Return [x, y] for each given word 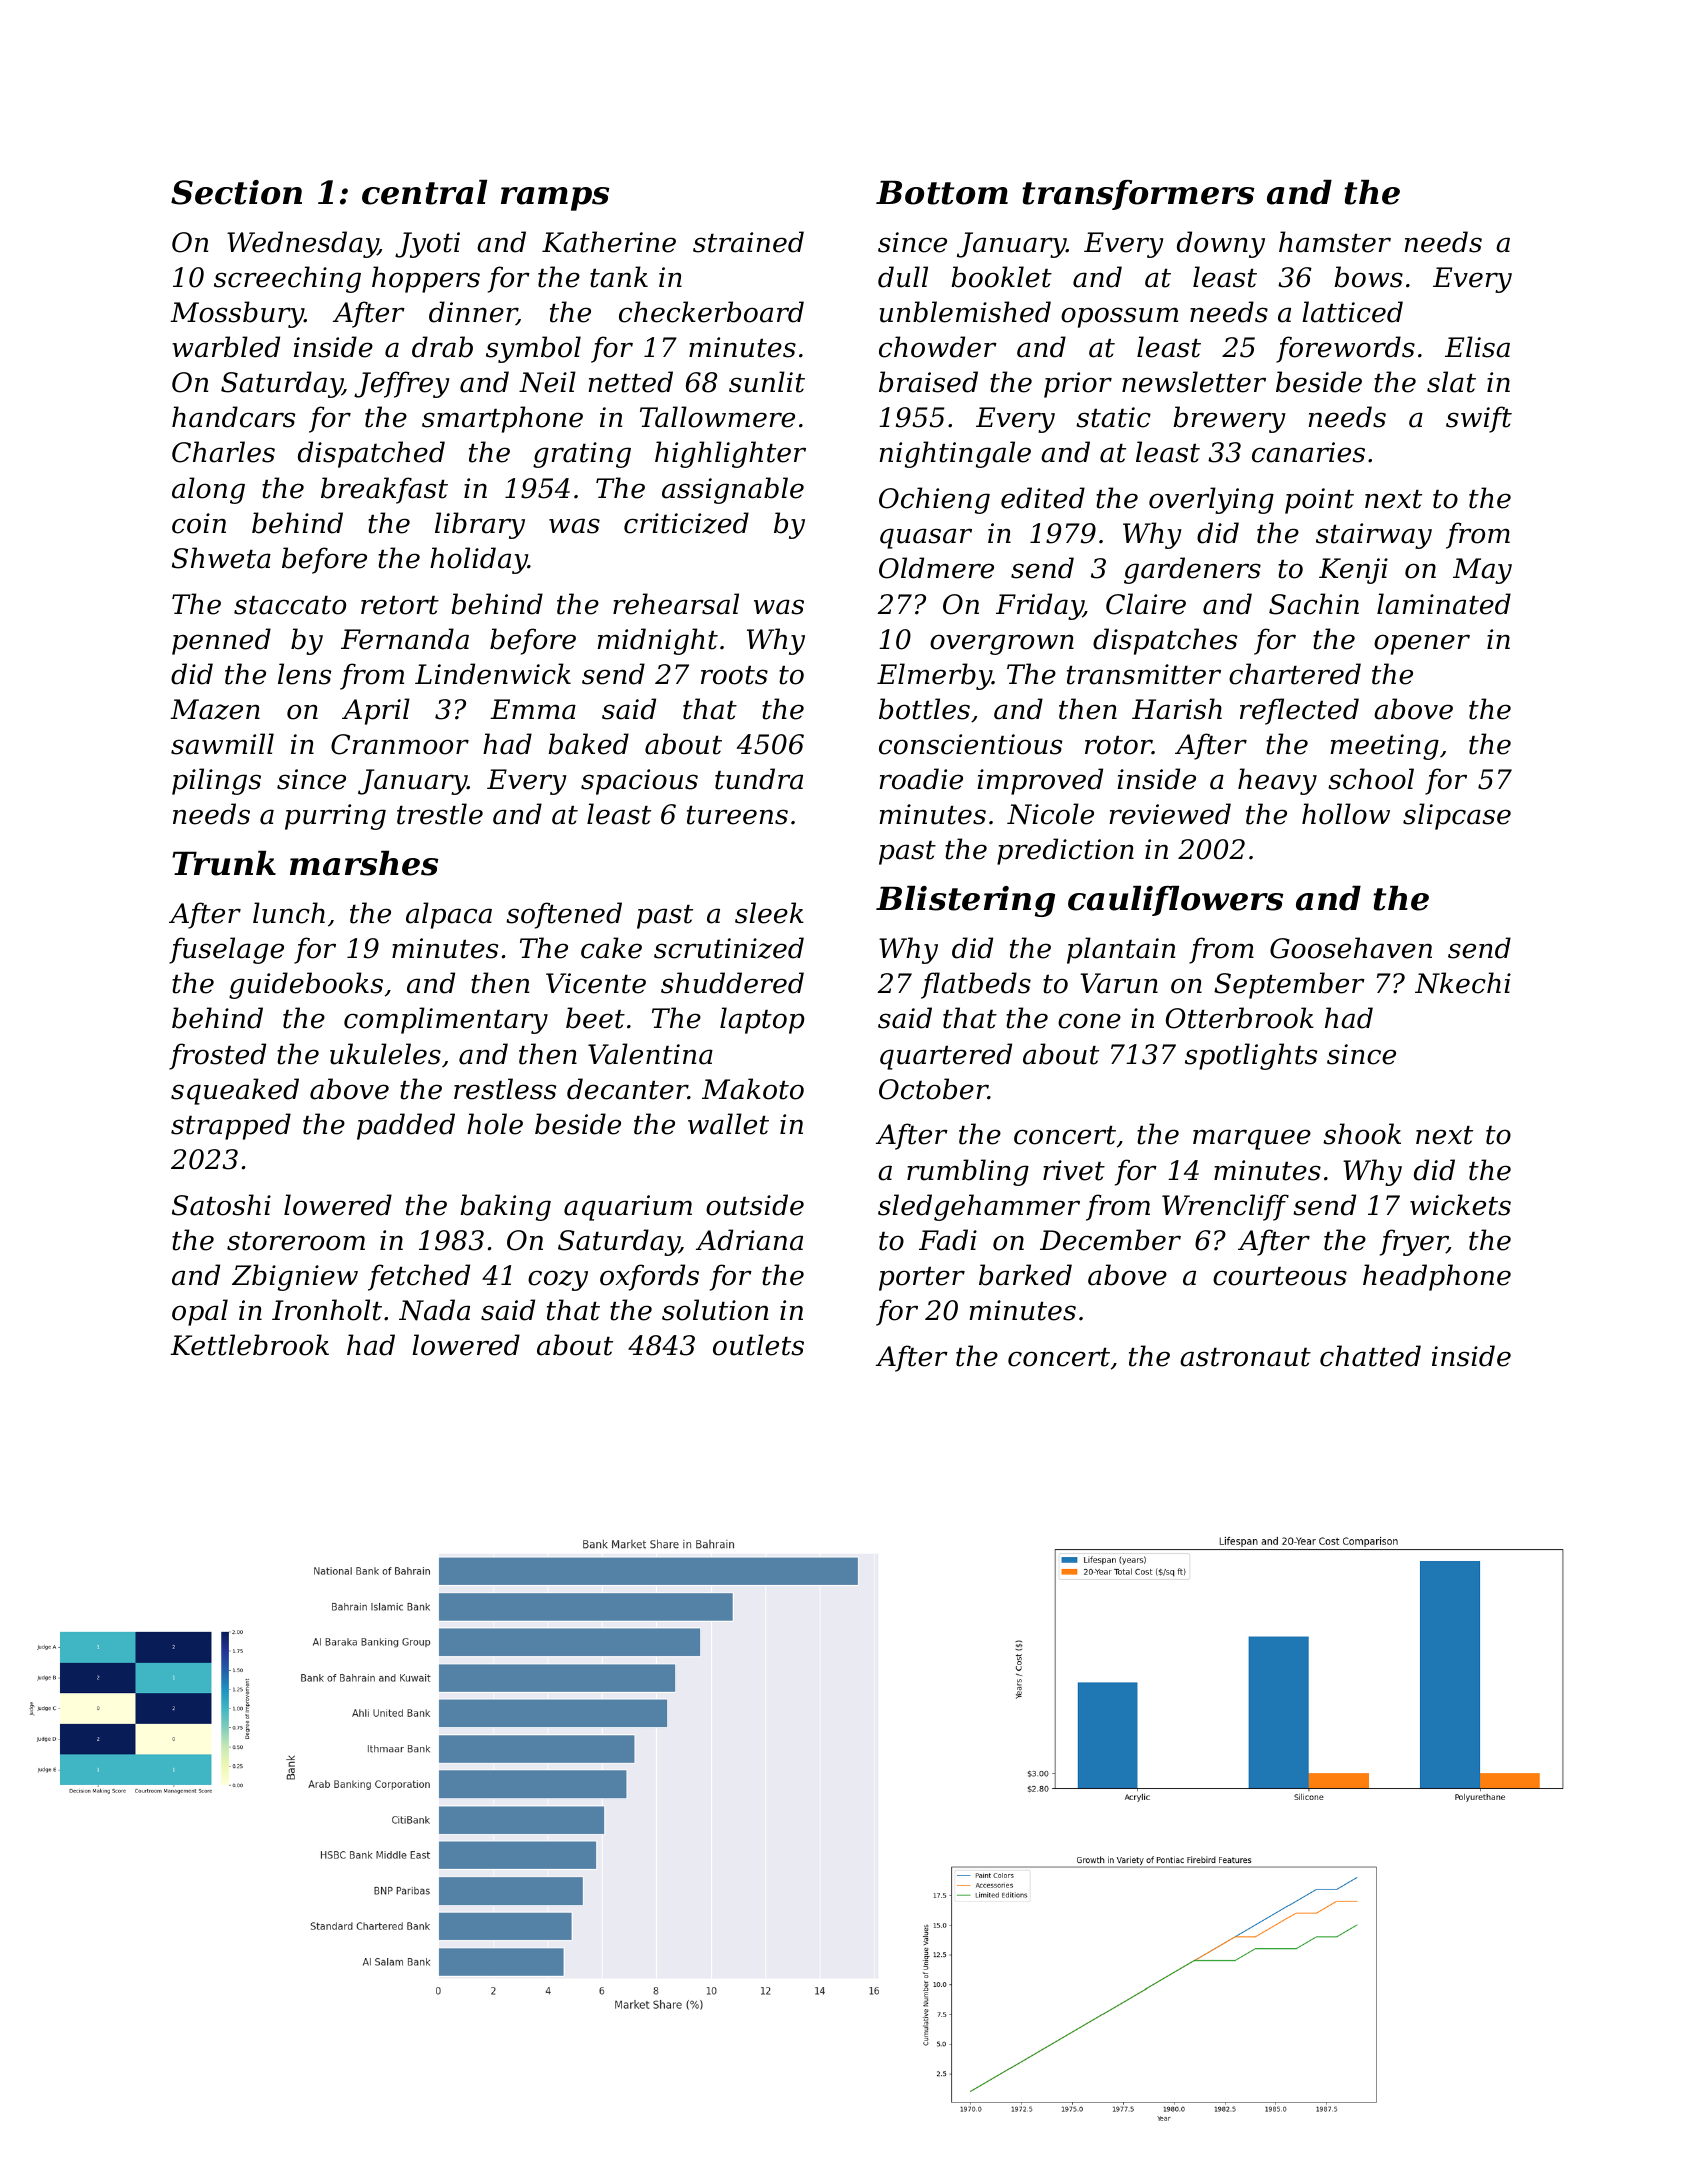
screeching [287, 279]
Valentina [650, 1054]
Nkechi [1463, 983]
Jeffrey [402, 384]
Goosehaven [1351, 948]
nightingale [955, 454]
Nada [434, 1310]
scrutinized [729, 948]
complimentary [446, 1020]
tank [619, 277]
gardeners [1192, 570]
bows [1368, 277]
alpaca [449, 915]
